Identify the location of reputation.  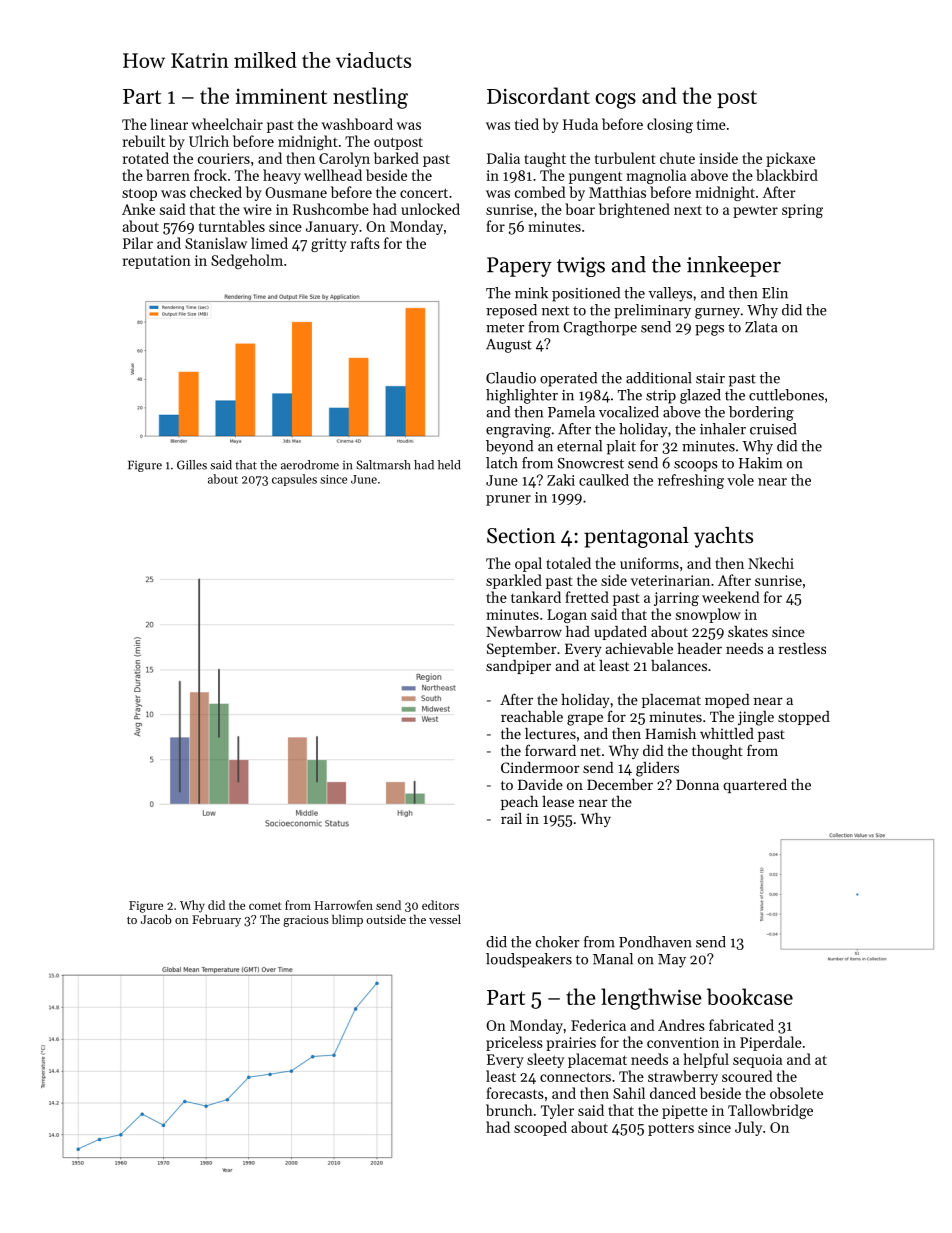
(157, 262).
